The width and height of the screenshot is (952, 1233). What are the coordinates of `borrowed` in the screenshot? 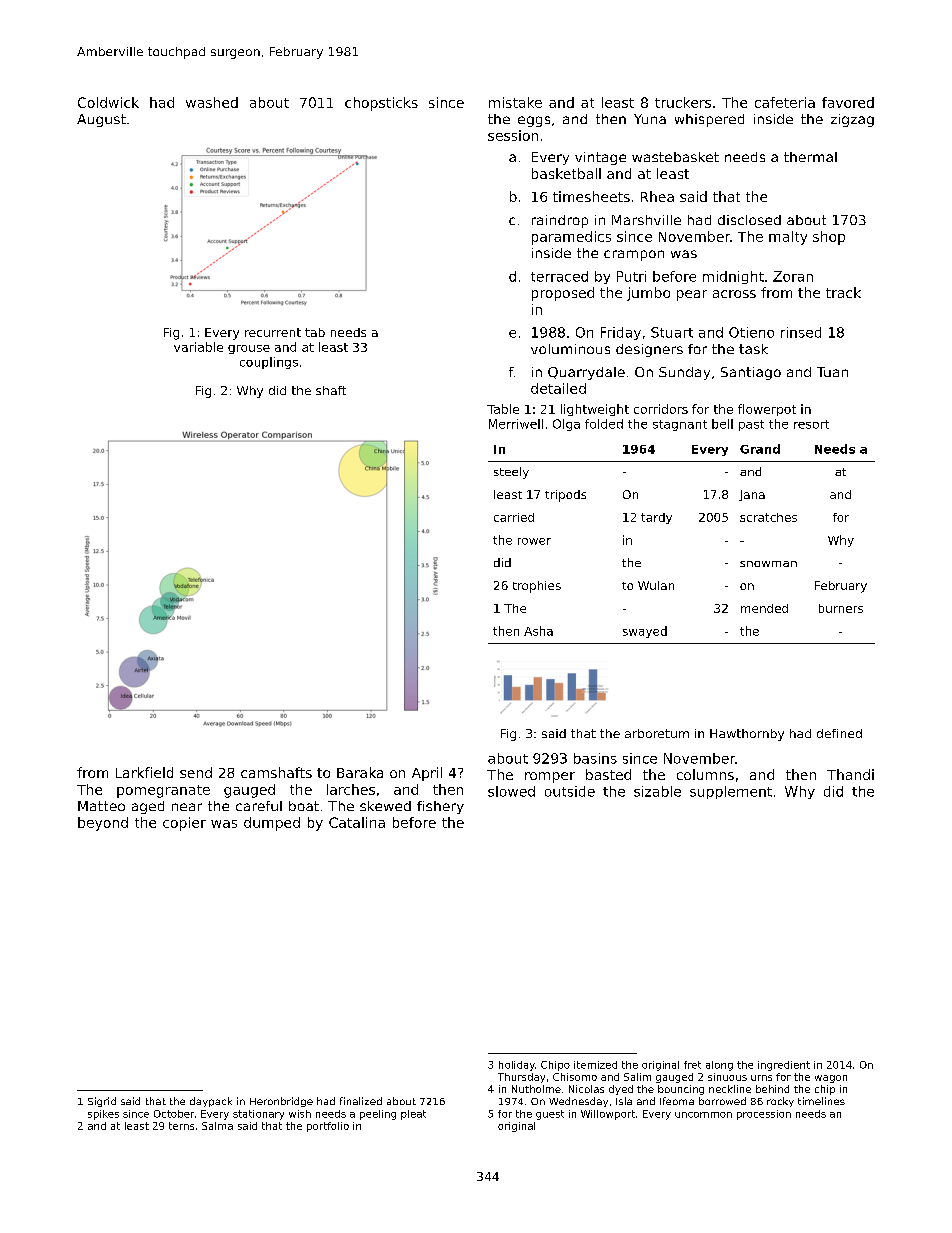 It's located at (722, 1101).
